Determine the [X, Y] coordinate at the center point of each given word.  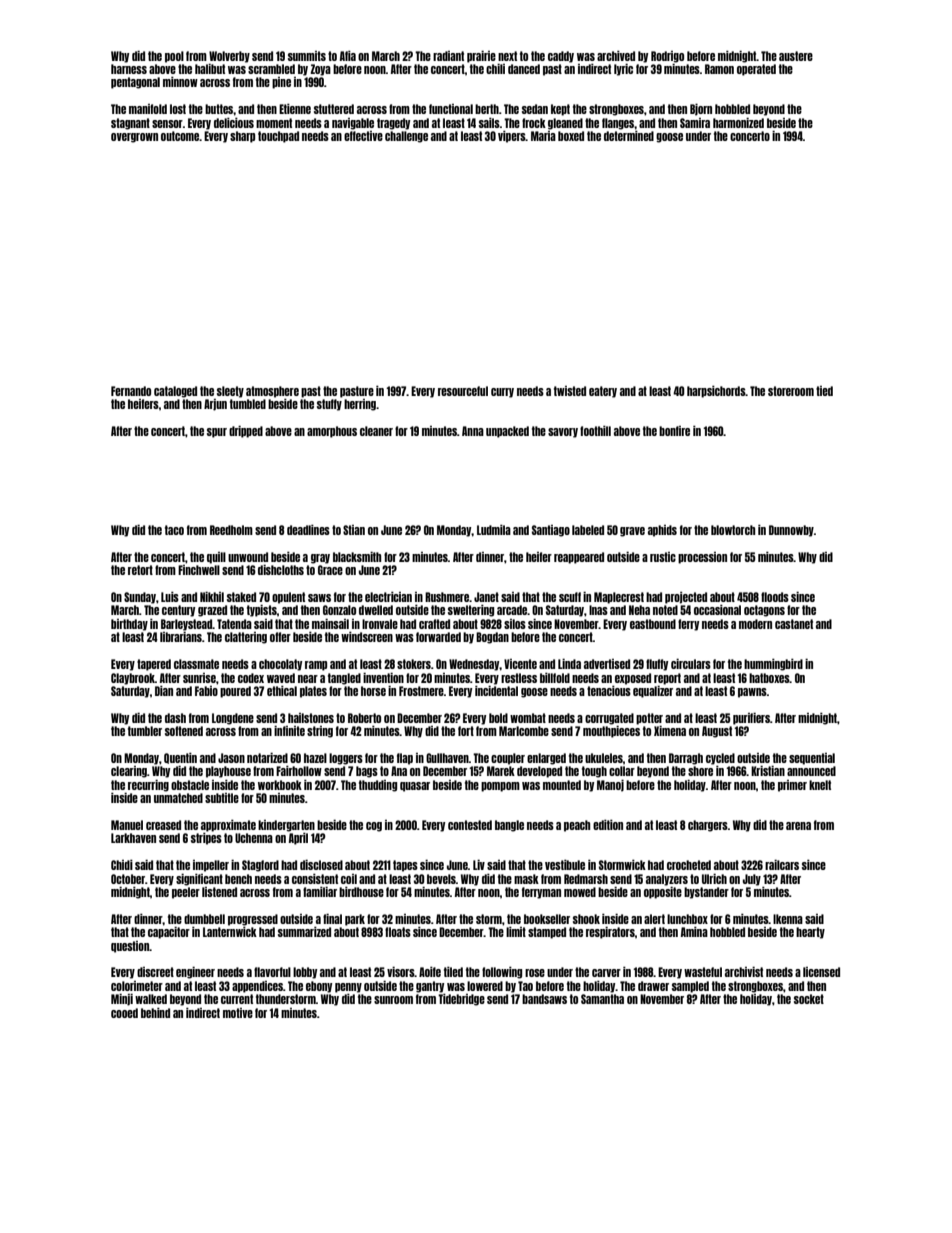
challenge [406, 137]
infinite [289, 731]
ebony [319, 987]
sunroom [393, 1000]
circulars [691, 664]
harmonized [738, 123]
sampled [690, 987]
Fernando [131, 391]
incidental [496, 691]
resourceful [463, 391]
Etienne [295, 109]
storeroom [791, 391]
